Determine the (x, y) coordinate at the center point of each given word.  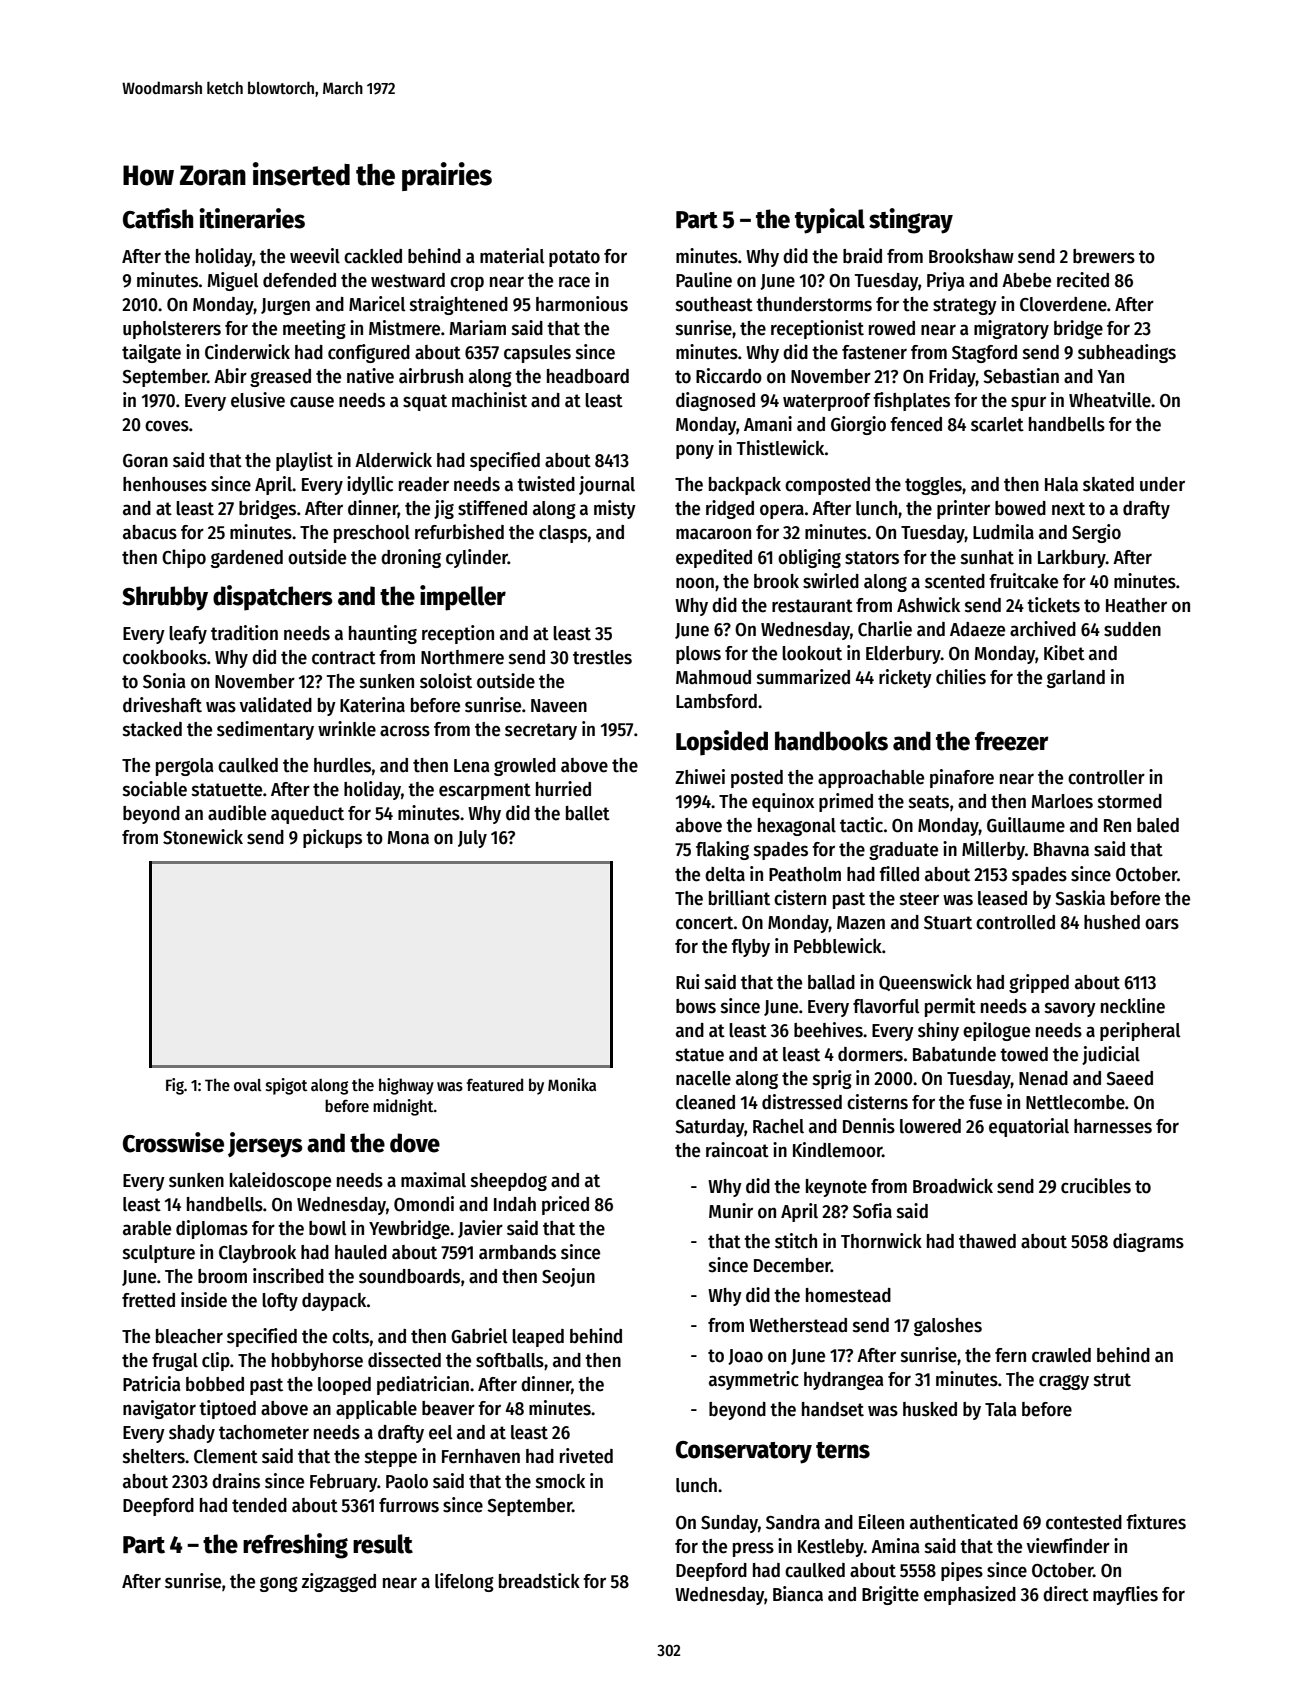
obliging (809, 558)
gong (279, 1584)
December (792, 1265)
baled (1158, 825)
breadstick (539, 1581)
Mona (408, 838)
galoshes (948, 1327)
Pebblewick (838, 946)
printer (963, 509)
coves (167, 426)
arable (147, 1228)
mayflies (1125, 1595)
